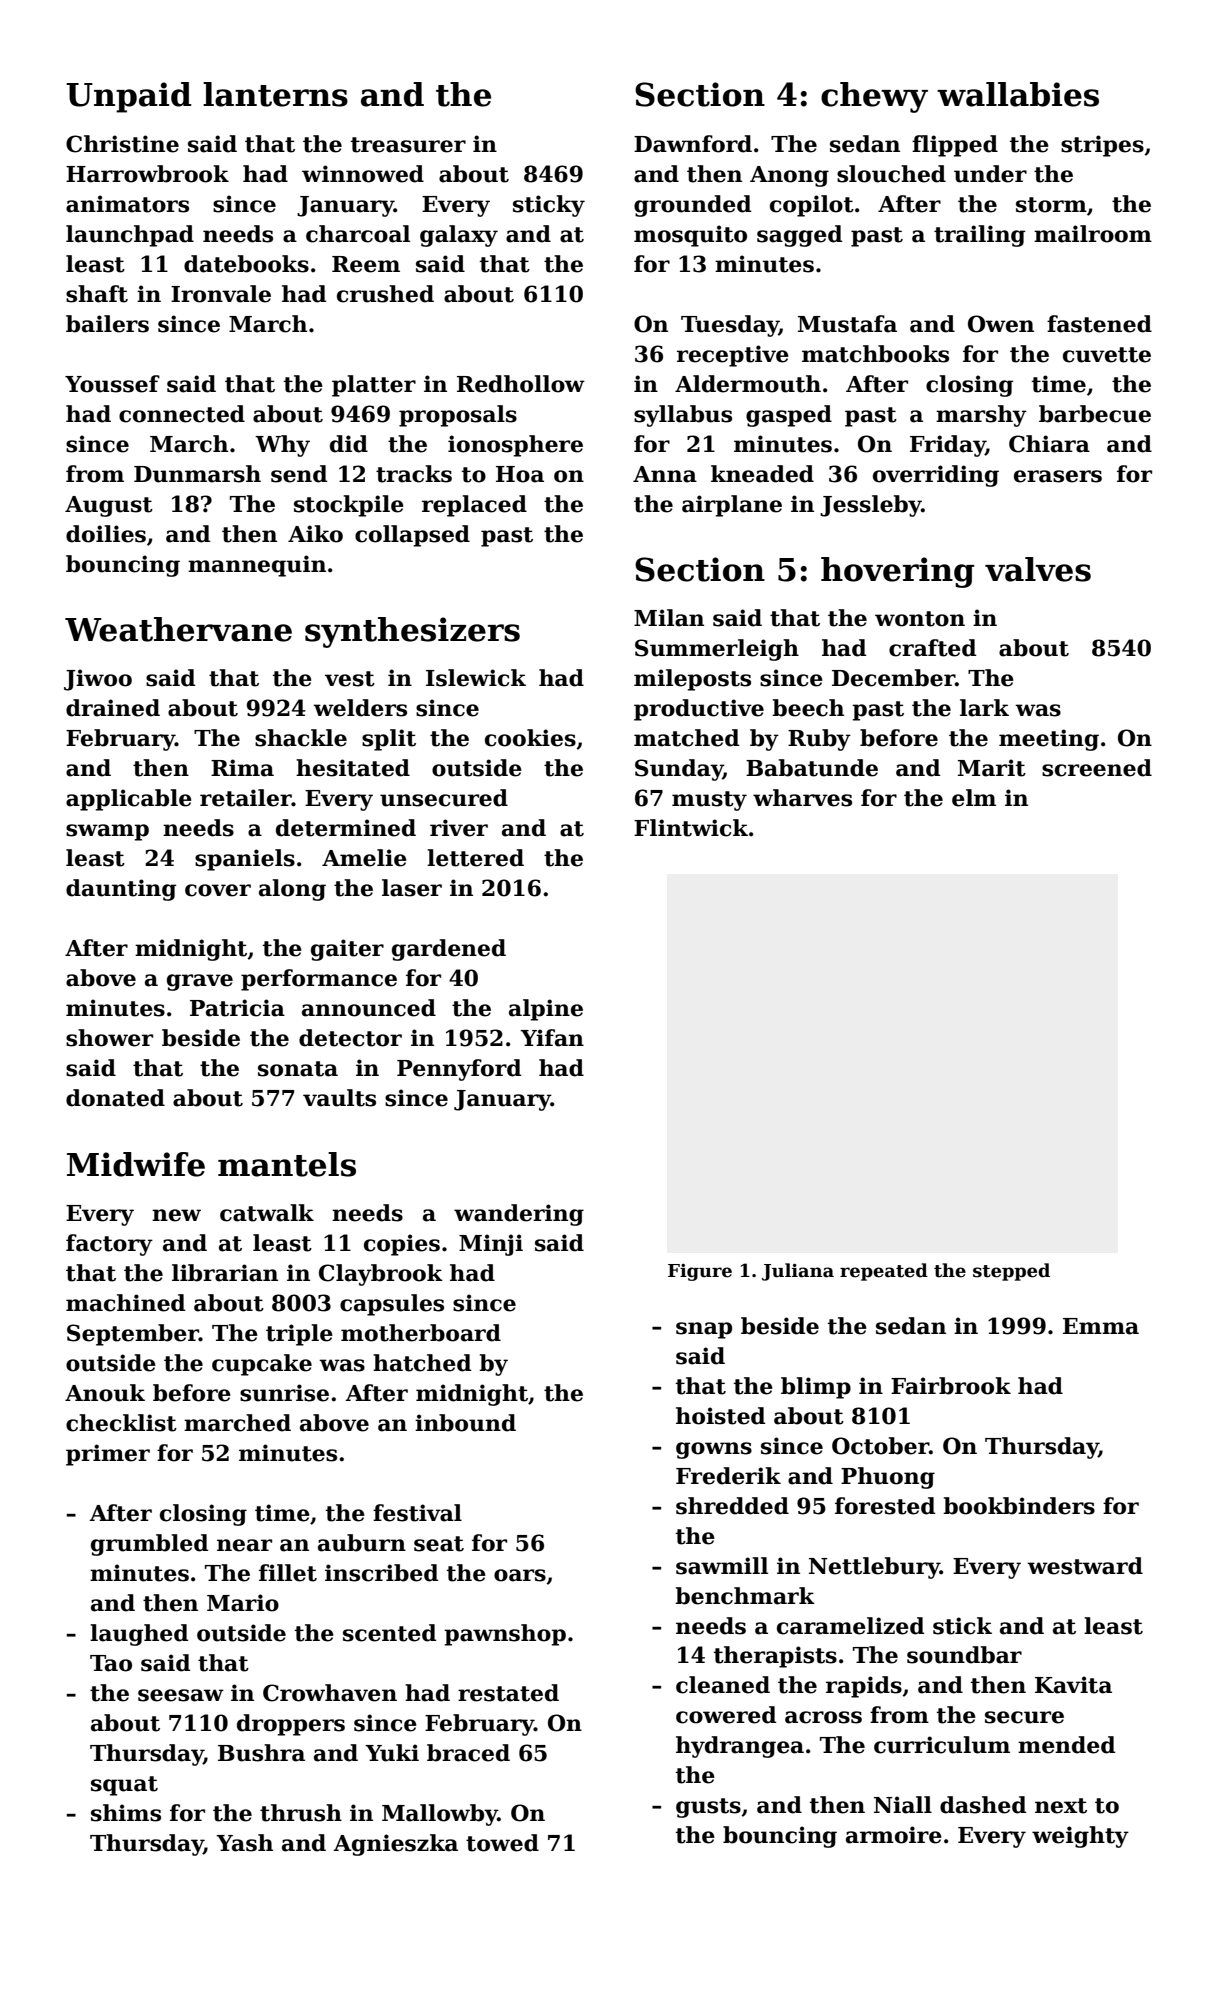  I want to click on vest, so click(350, 679).
